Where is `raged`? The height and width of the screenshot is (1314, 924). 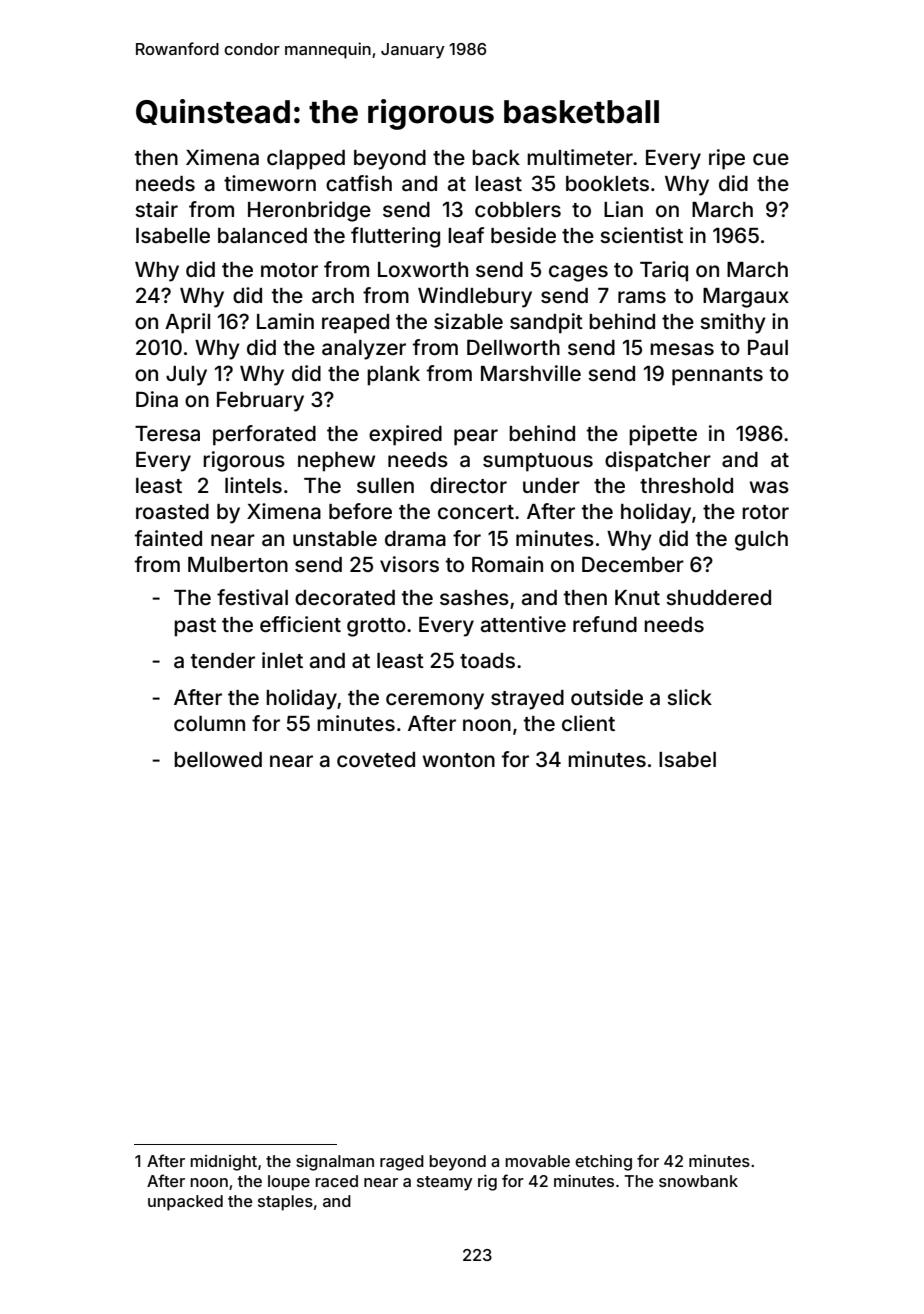 raged is located at coordinates (402, 1163).
